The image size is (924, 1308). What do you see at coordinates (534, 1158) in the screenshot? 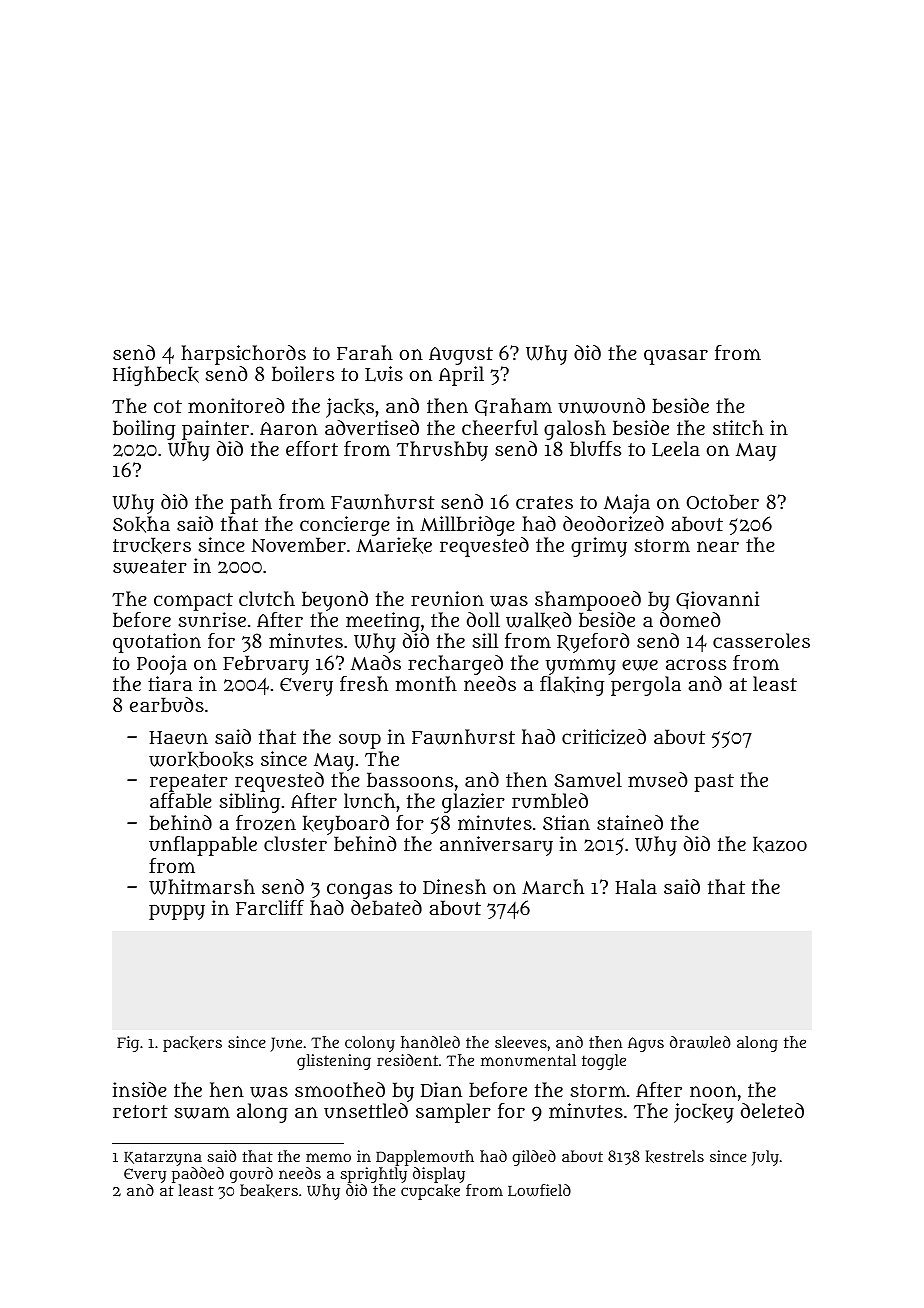
I see `gilded` at bounding box center [534, 1158].
